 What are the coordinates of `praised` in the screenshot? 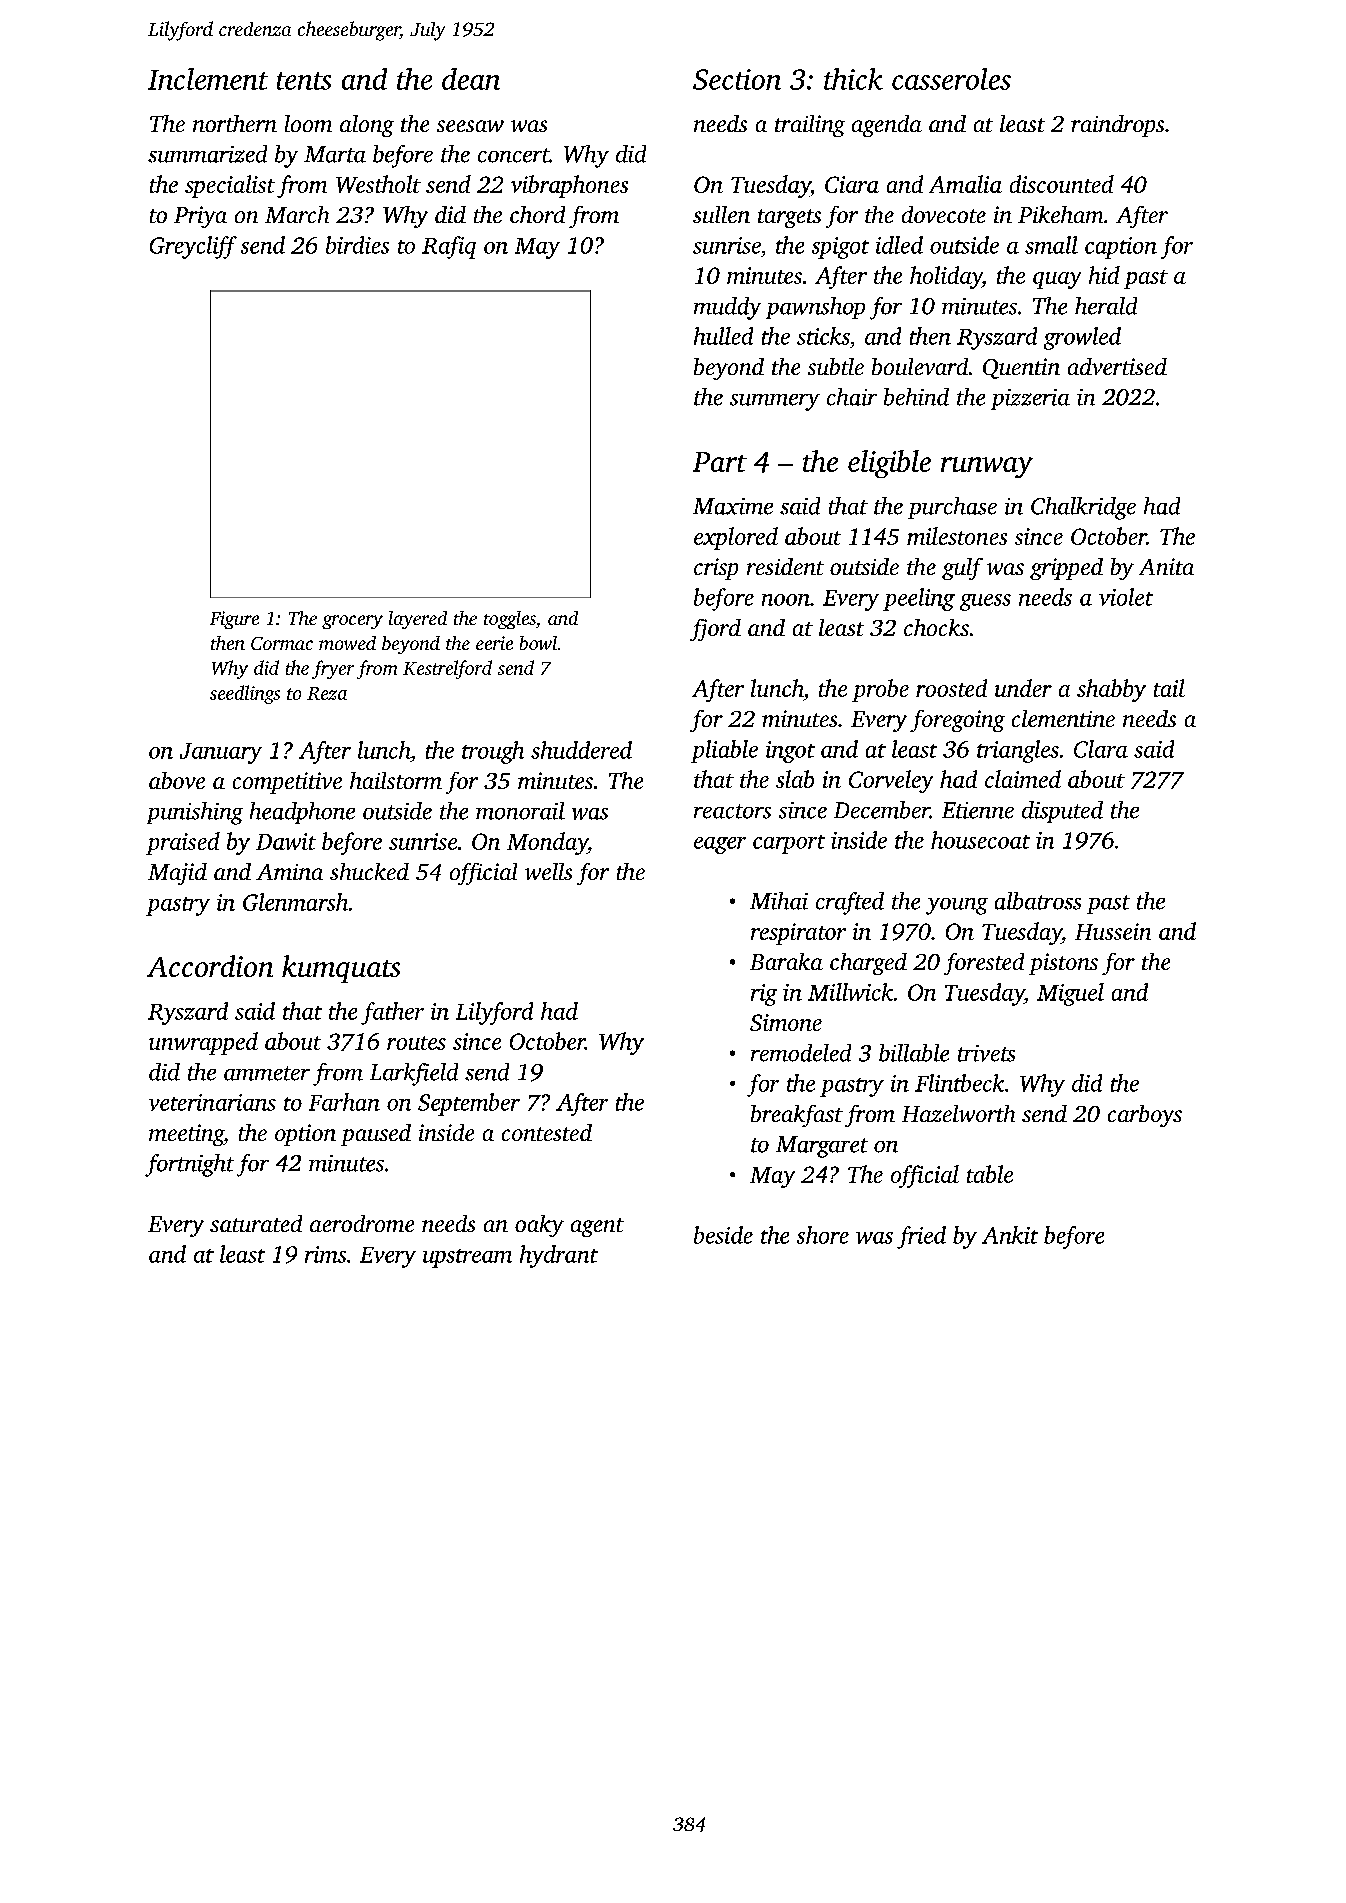 It's located at (183, 843).
